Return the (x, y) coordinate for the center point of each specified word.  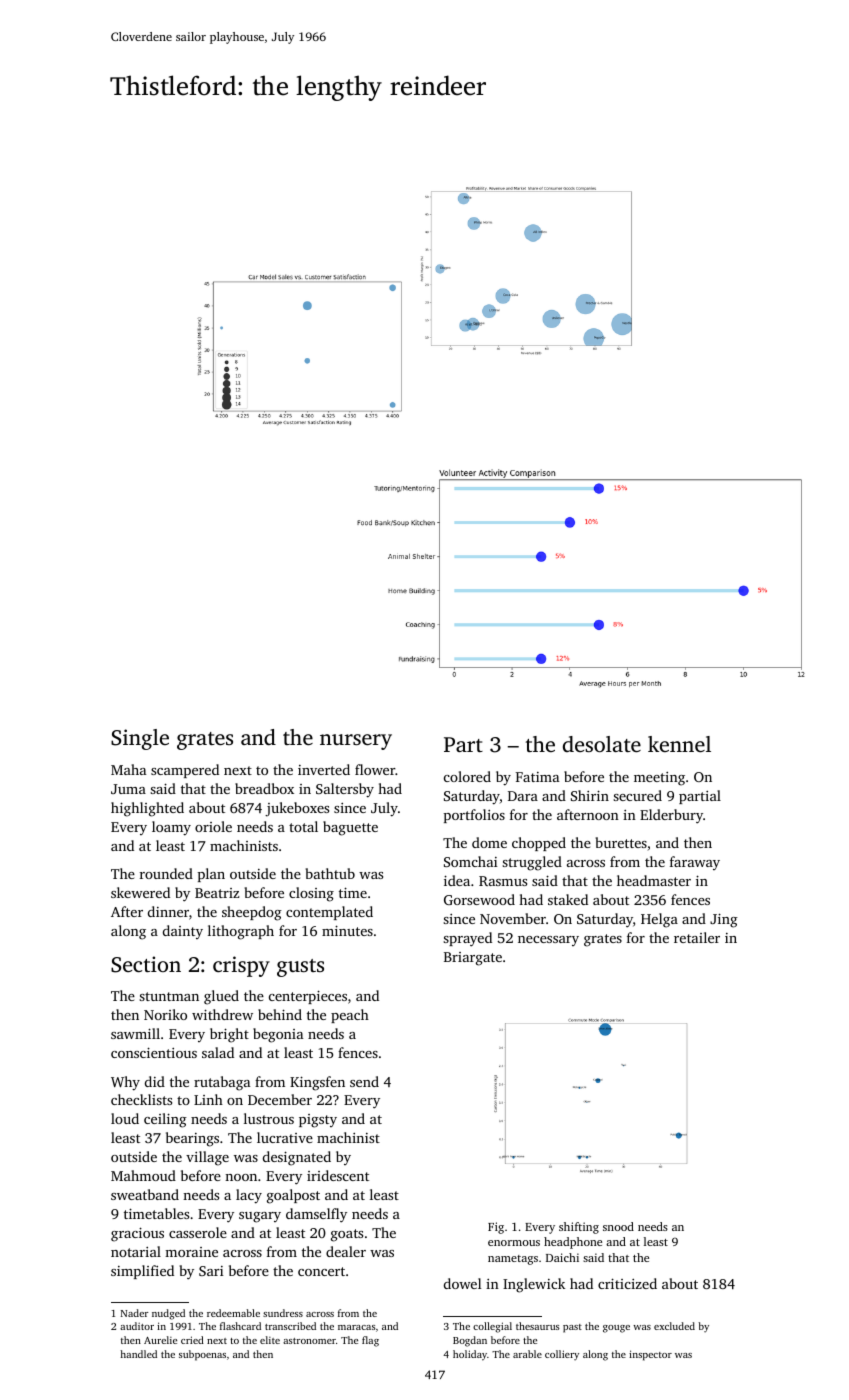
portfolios (474, 816)
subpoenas (202, 1355)
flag (370, 1341)
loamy (171, 828)
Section (146, 964)
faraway (695, 863)
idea (457, 880)
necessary (548, 941)
